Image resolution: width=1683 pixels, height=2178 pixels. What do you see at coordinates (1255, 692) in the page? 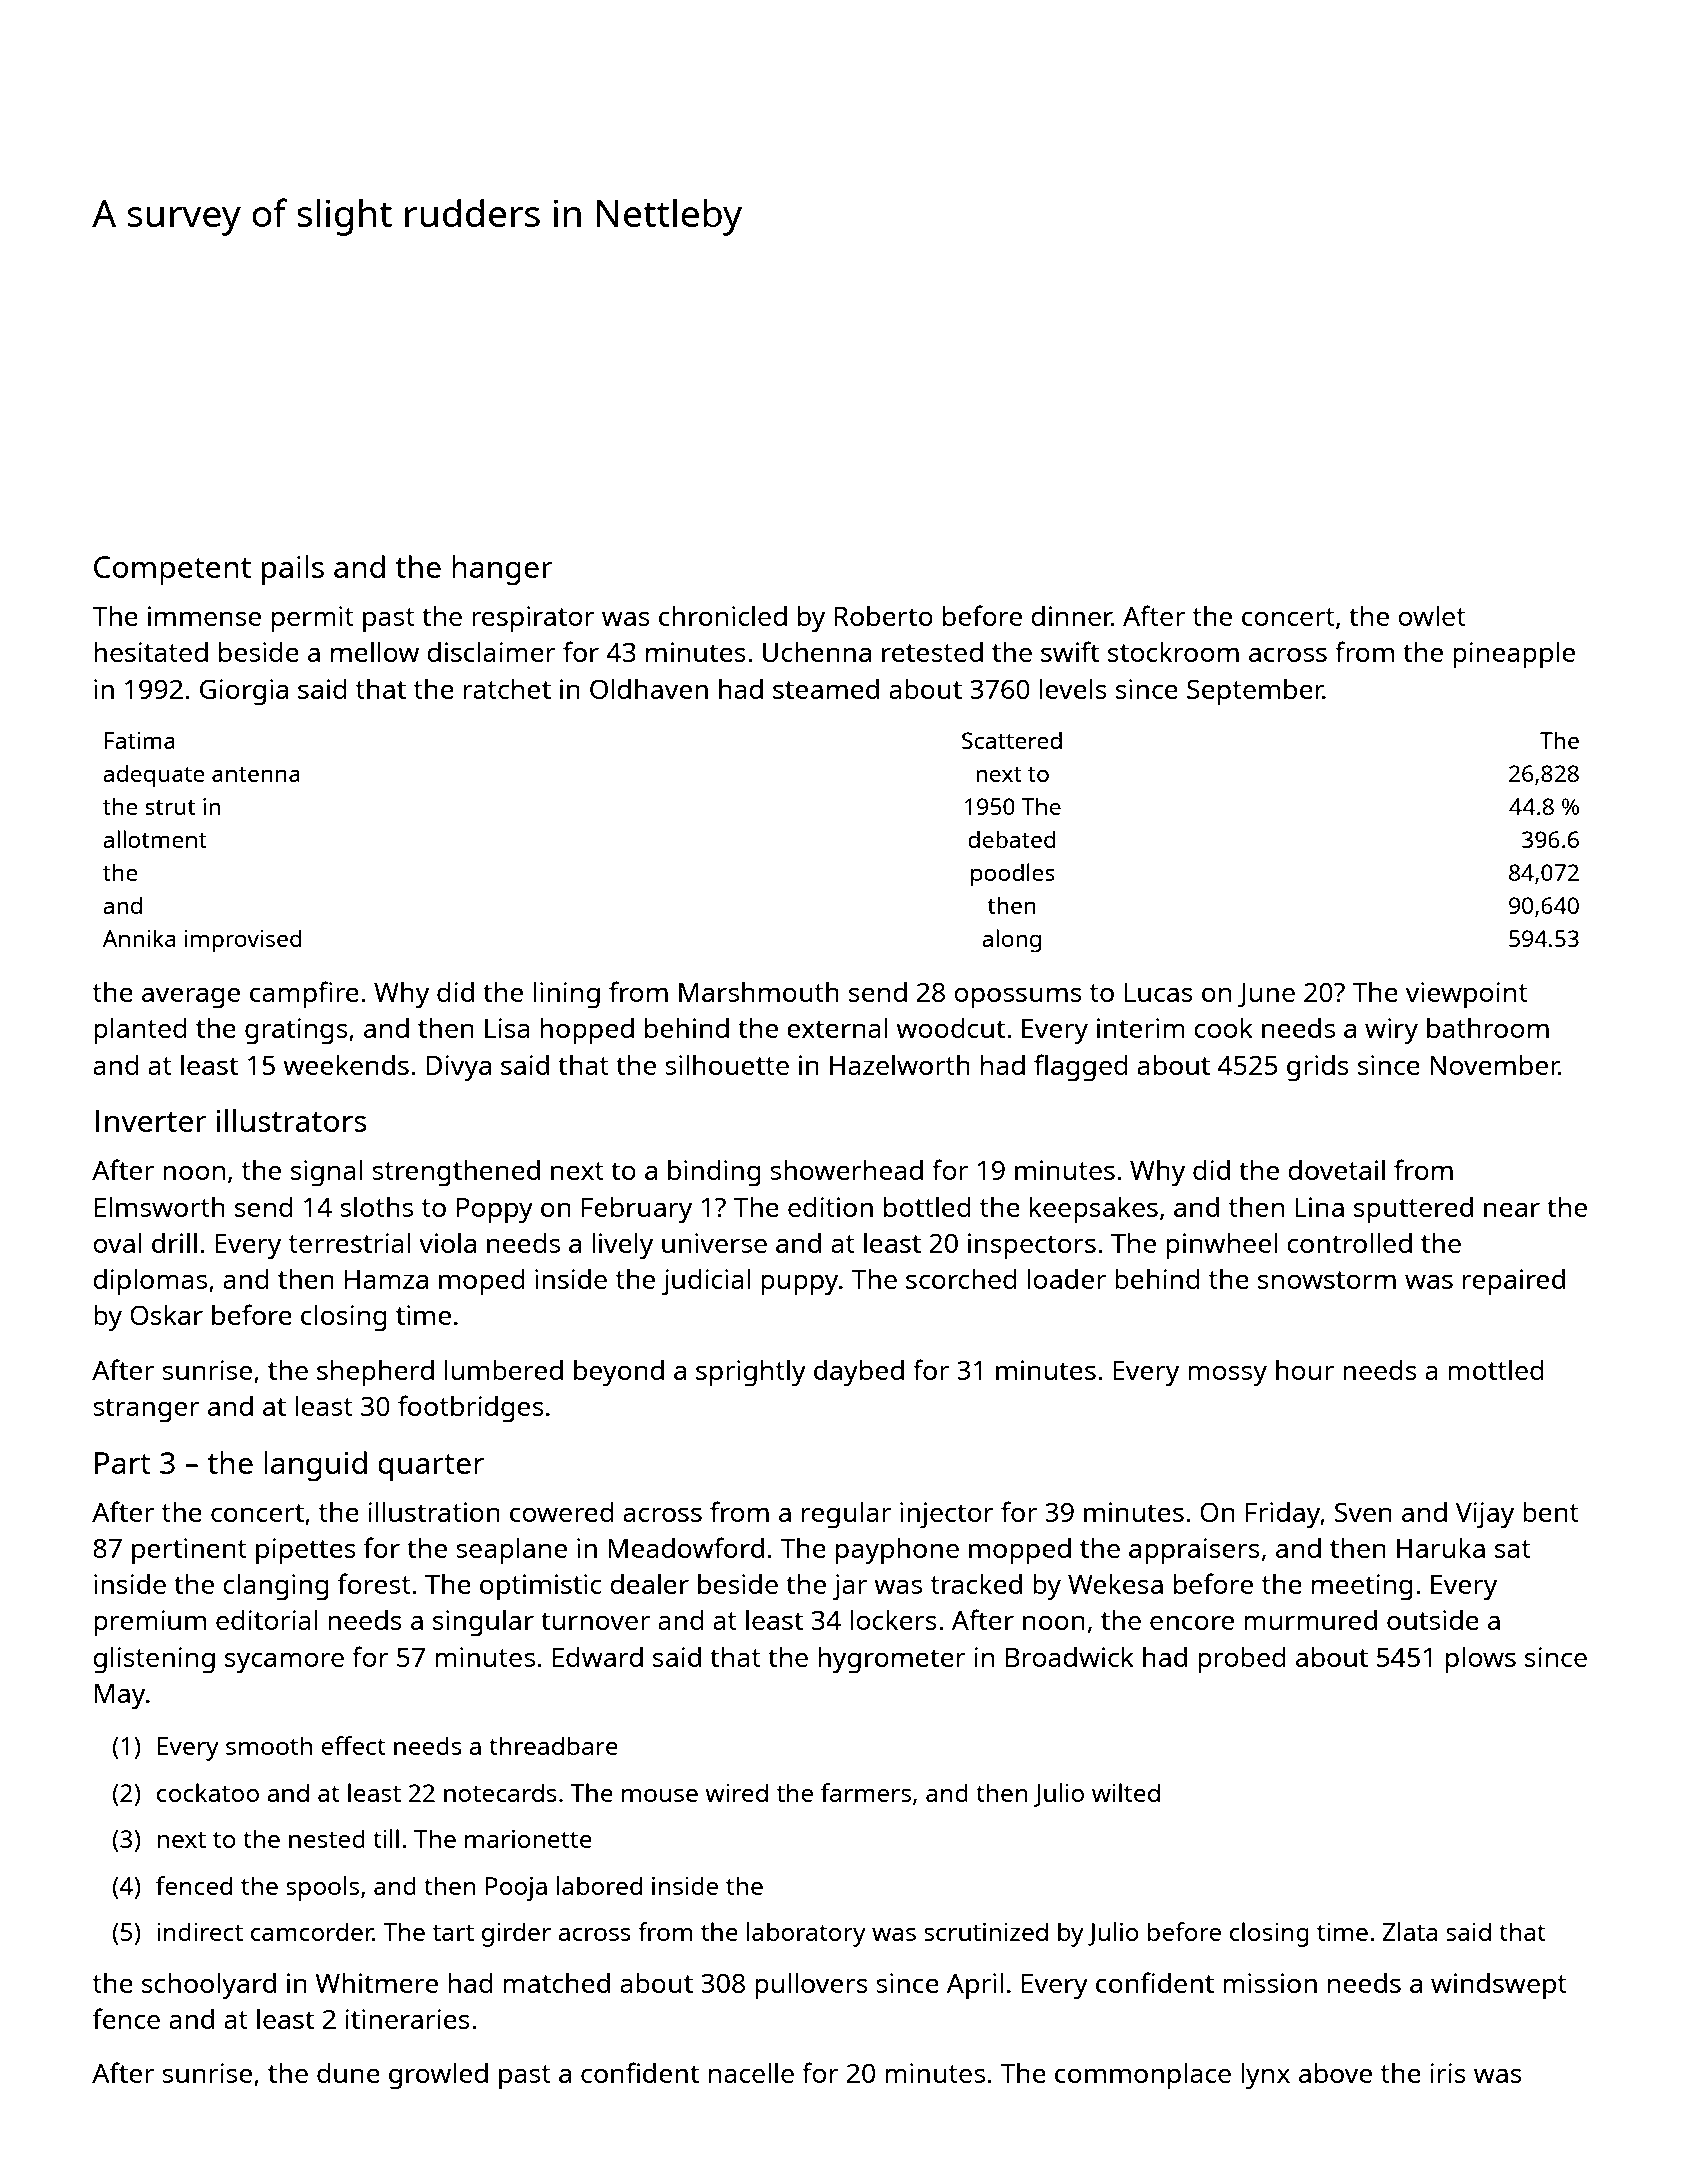
I see `September` at bounding box center [1255, 692].
